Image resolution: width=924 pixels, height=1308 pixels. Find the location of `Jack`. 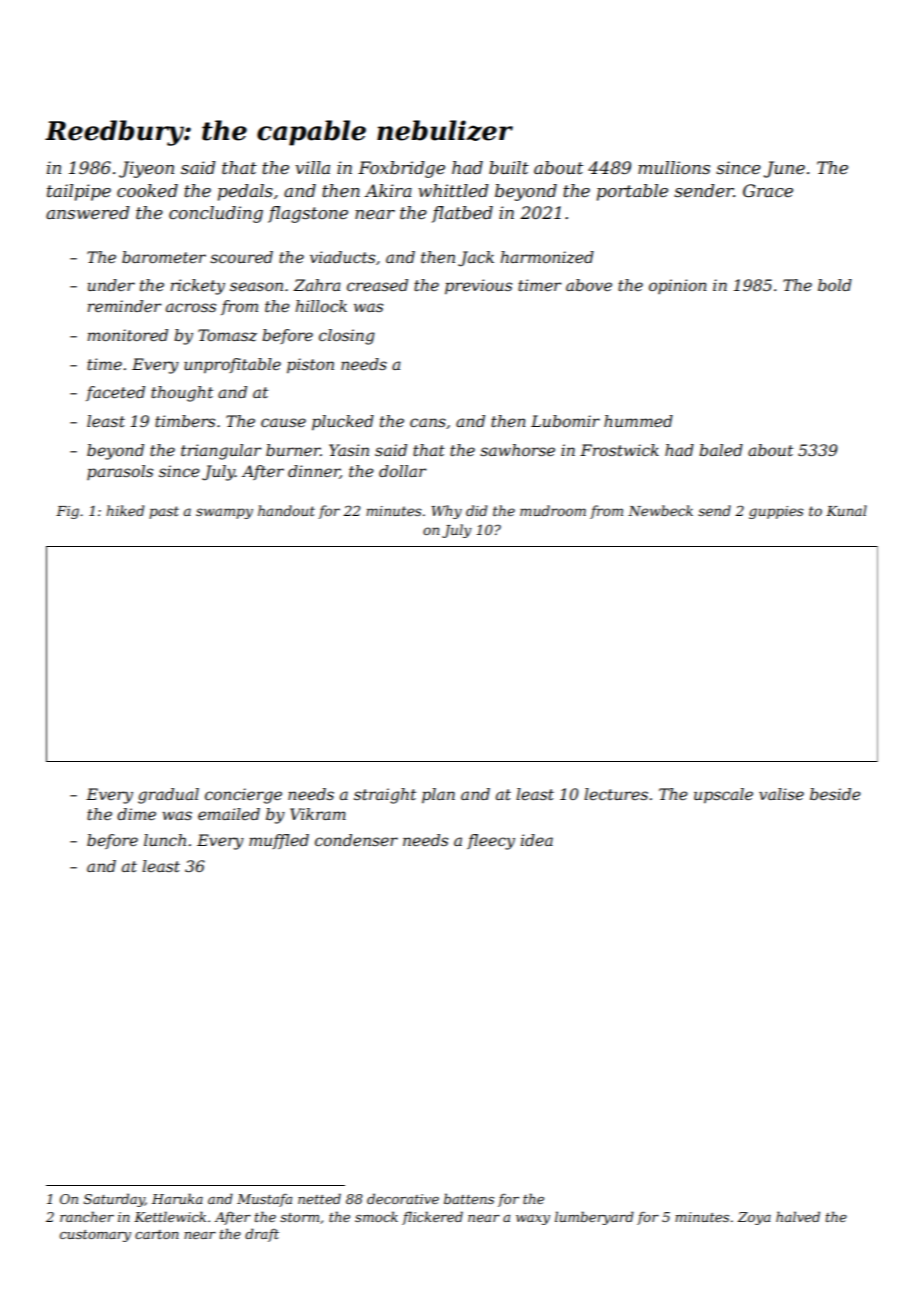

Jack is located at coordinates (476, 259).
